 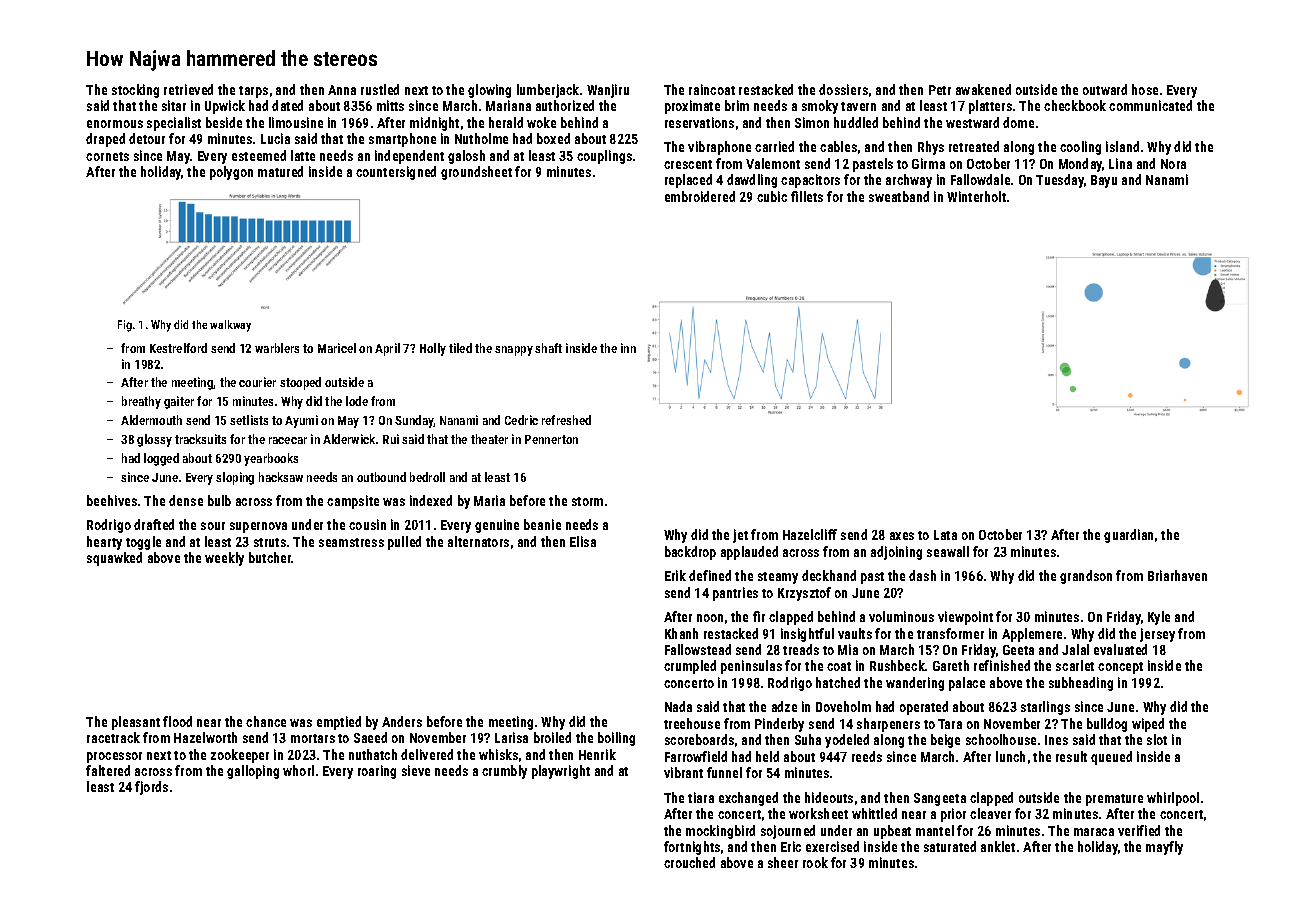 What do you see at coordinates (377, 772) in the image?
I see `roaring` at bounding box center [377, 772].
